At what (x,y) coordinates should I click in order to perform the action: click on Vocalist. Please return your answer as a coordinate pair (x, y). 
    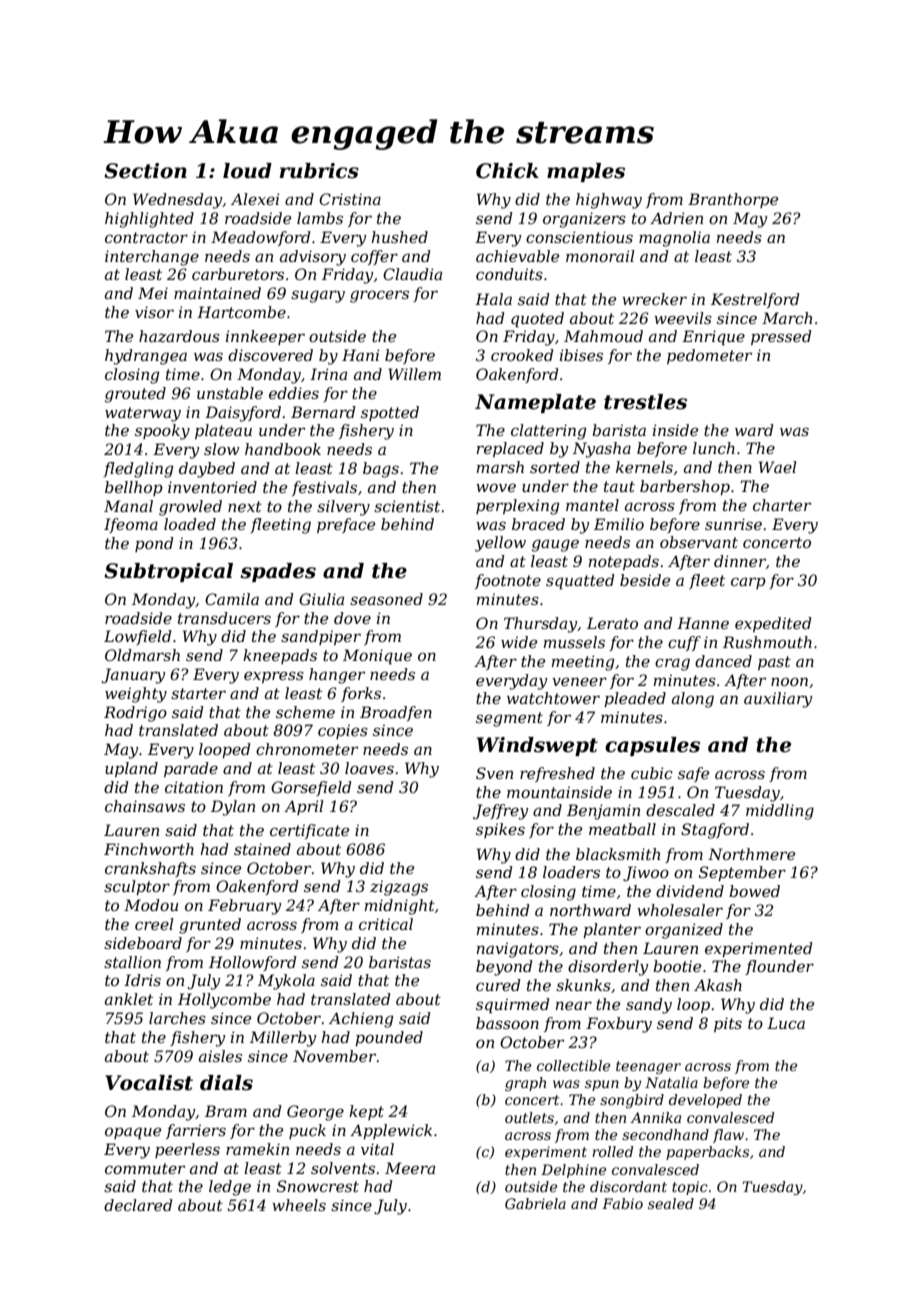
    Looking at the image, I should click on (149, 1083).
